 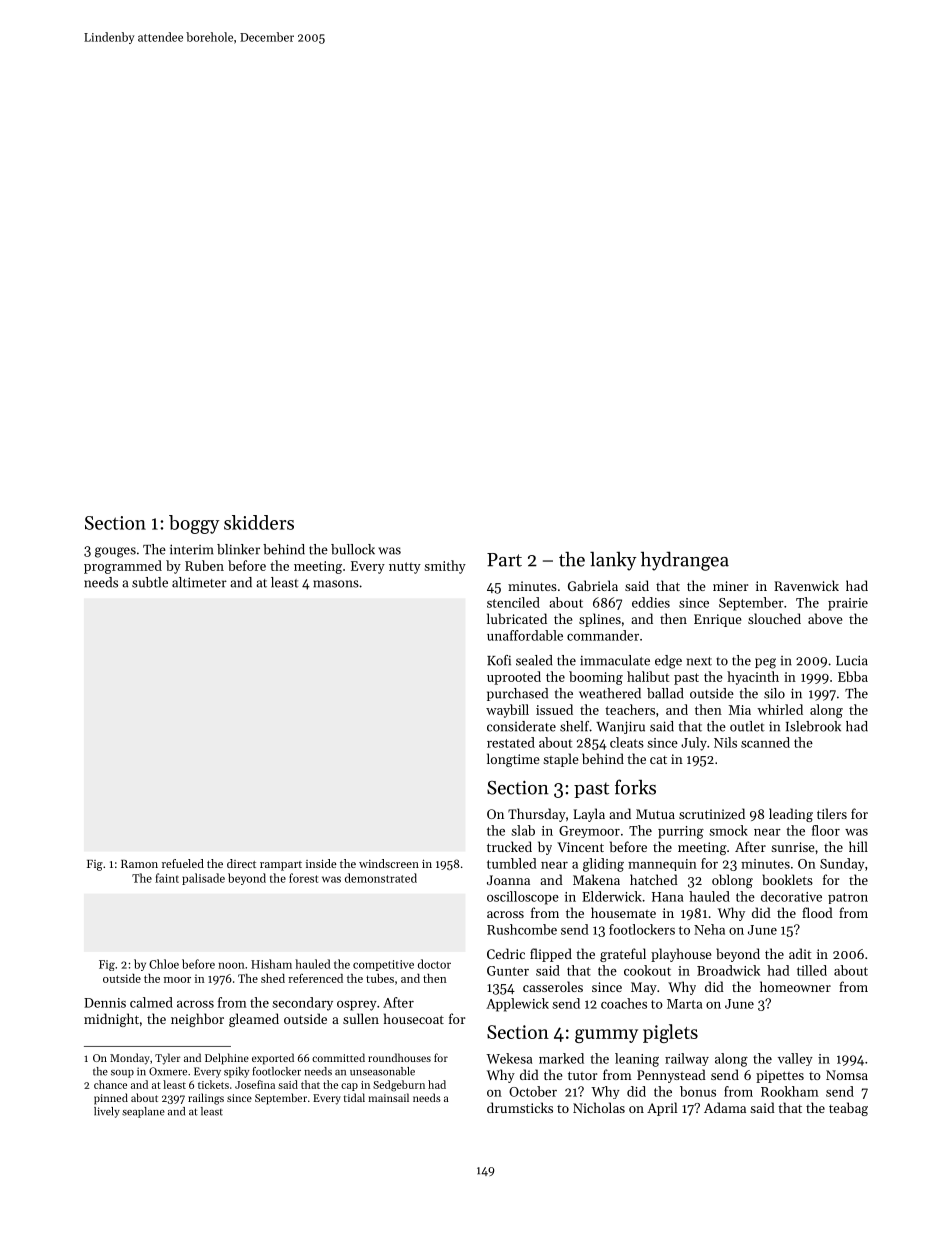 I want to click on splines, so click(x=600, y=620).
